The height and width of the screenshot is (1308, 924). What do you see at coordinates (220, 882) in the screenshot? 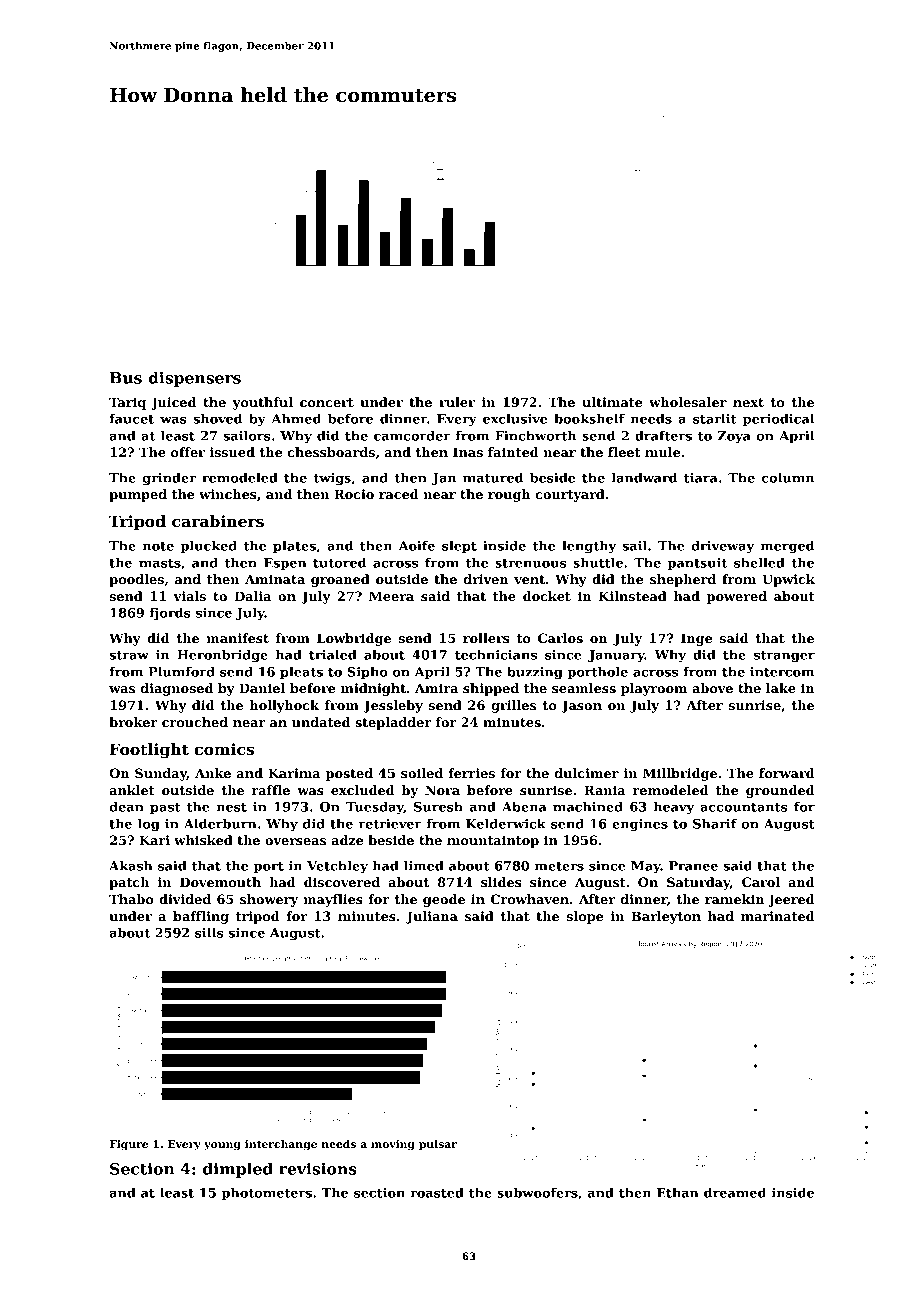
I see `Dovemouth` at bounding box center [220, 882].
